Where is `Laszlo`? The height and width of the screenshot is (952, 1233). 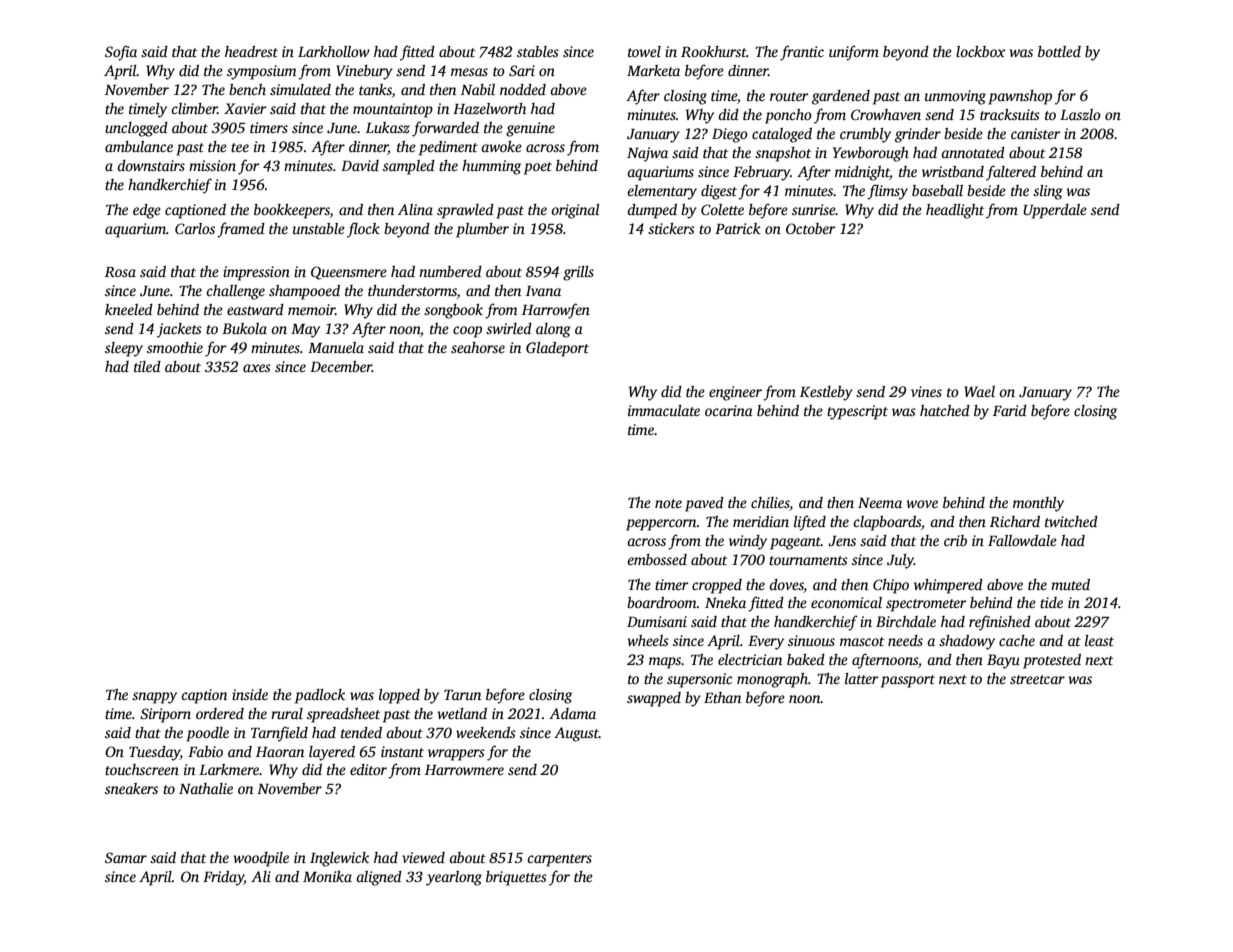 Laszlo is located at coordinates (1080, 114).
